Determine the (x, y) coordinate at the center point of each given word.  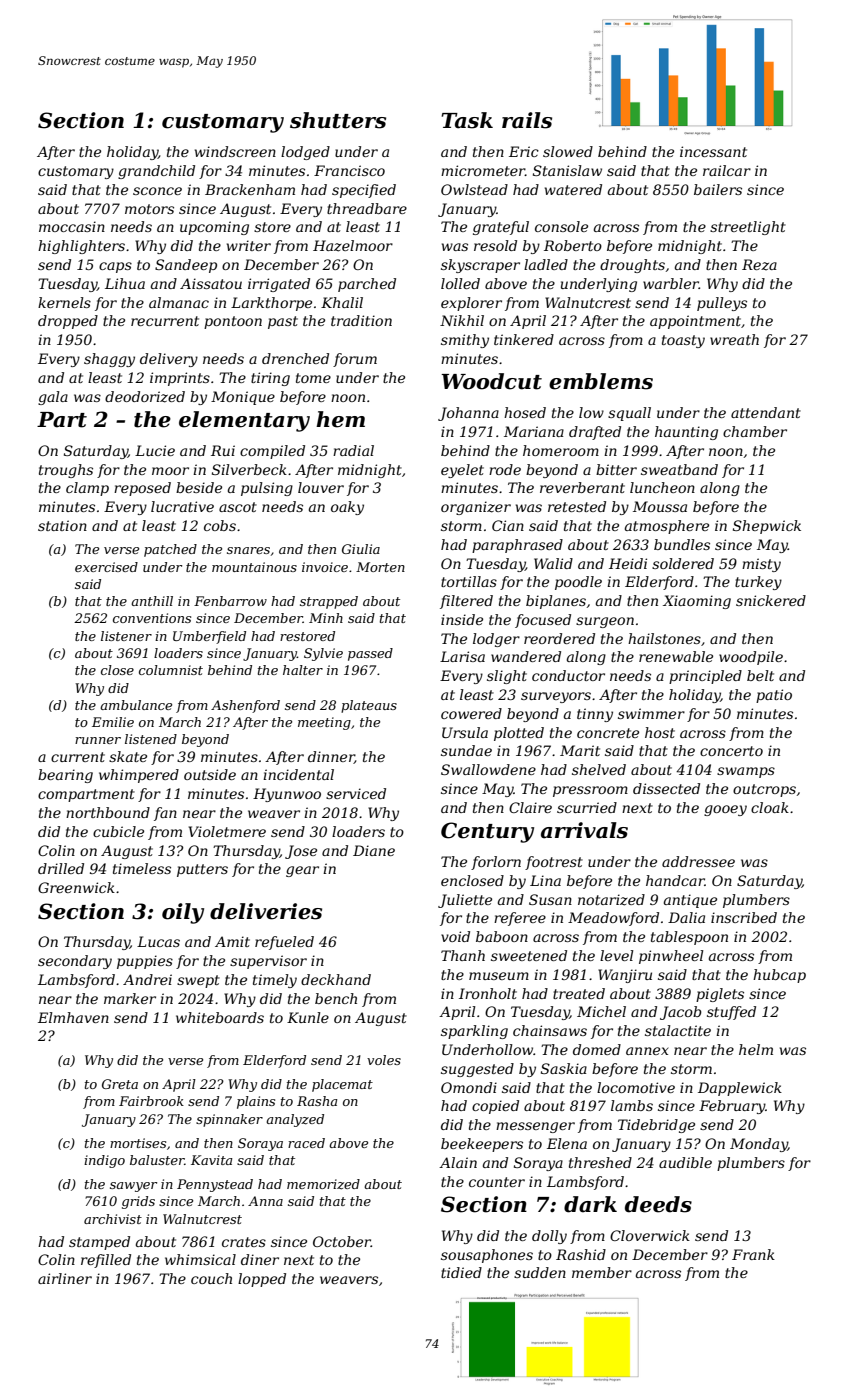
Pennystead (215, 1185)
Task (467, 120)
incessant (713, 151)
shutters (338, 120)
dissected (666, 788)
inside (462, 619)
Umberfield (209, 637)
